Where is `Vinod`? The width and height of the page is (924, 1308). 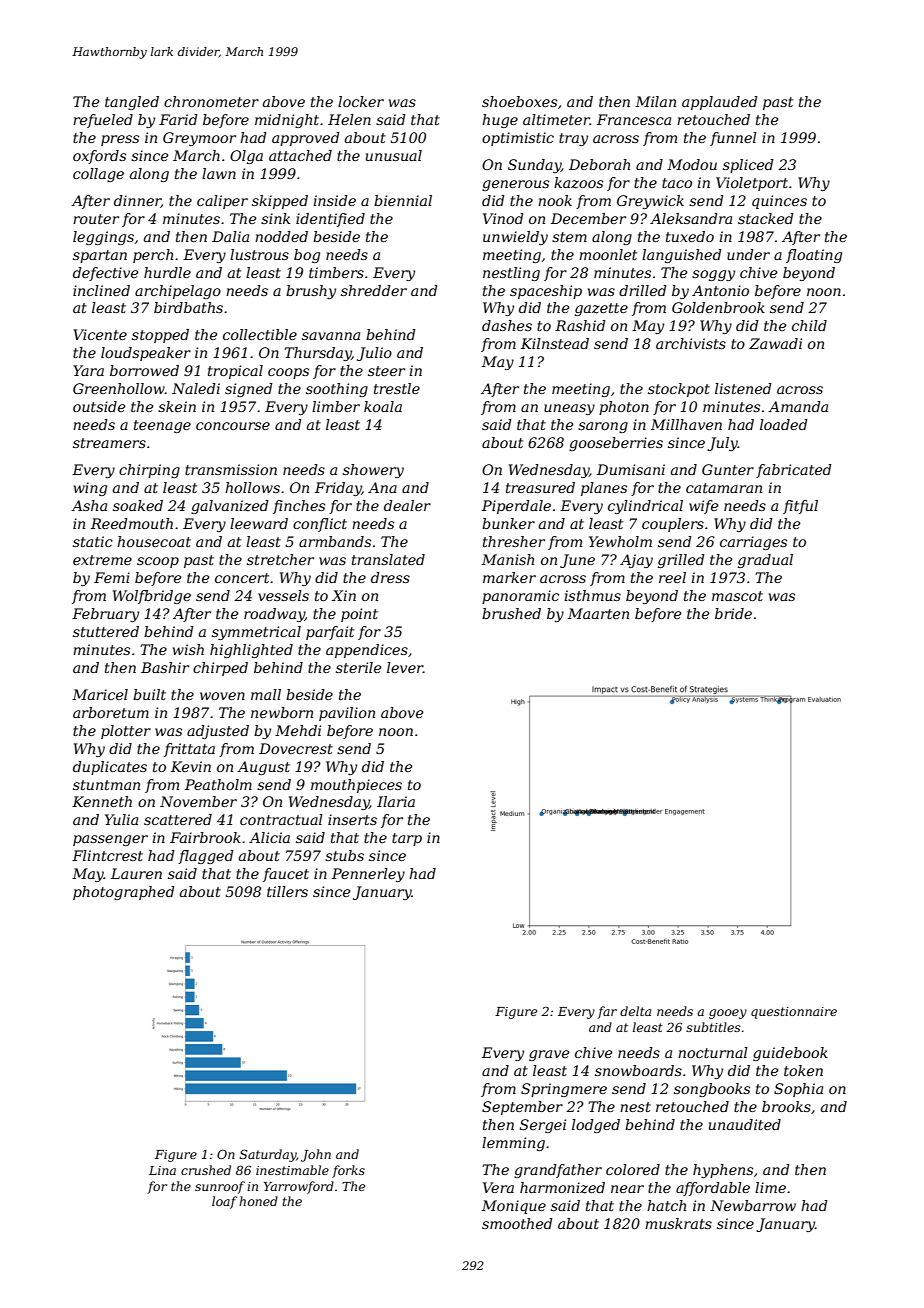
Vinod is located at coordinates (503, 218).
